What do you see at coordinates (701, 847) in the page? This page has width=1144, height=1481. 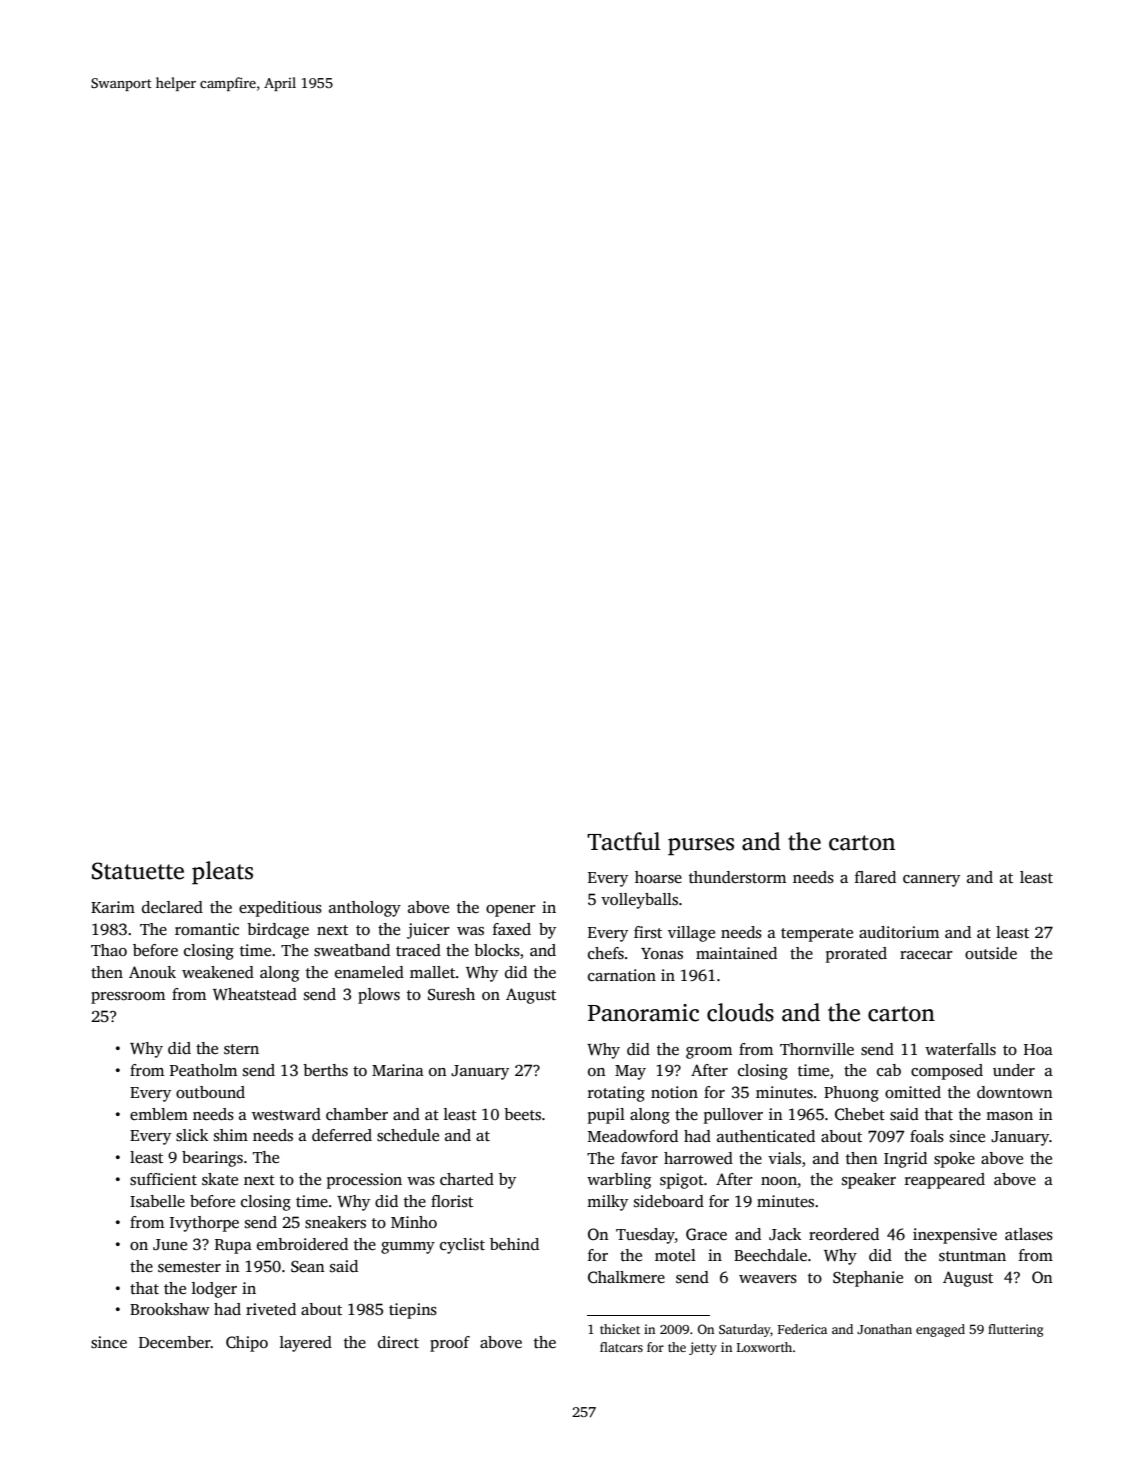 I see `purses` at bounding box center [701, 847].
